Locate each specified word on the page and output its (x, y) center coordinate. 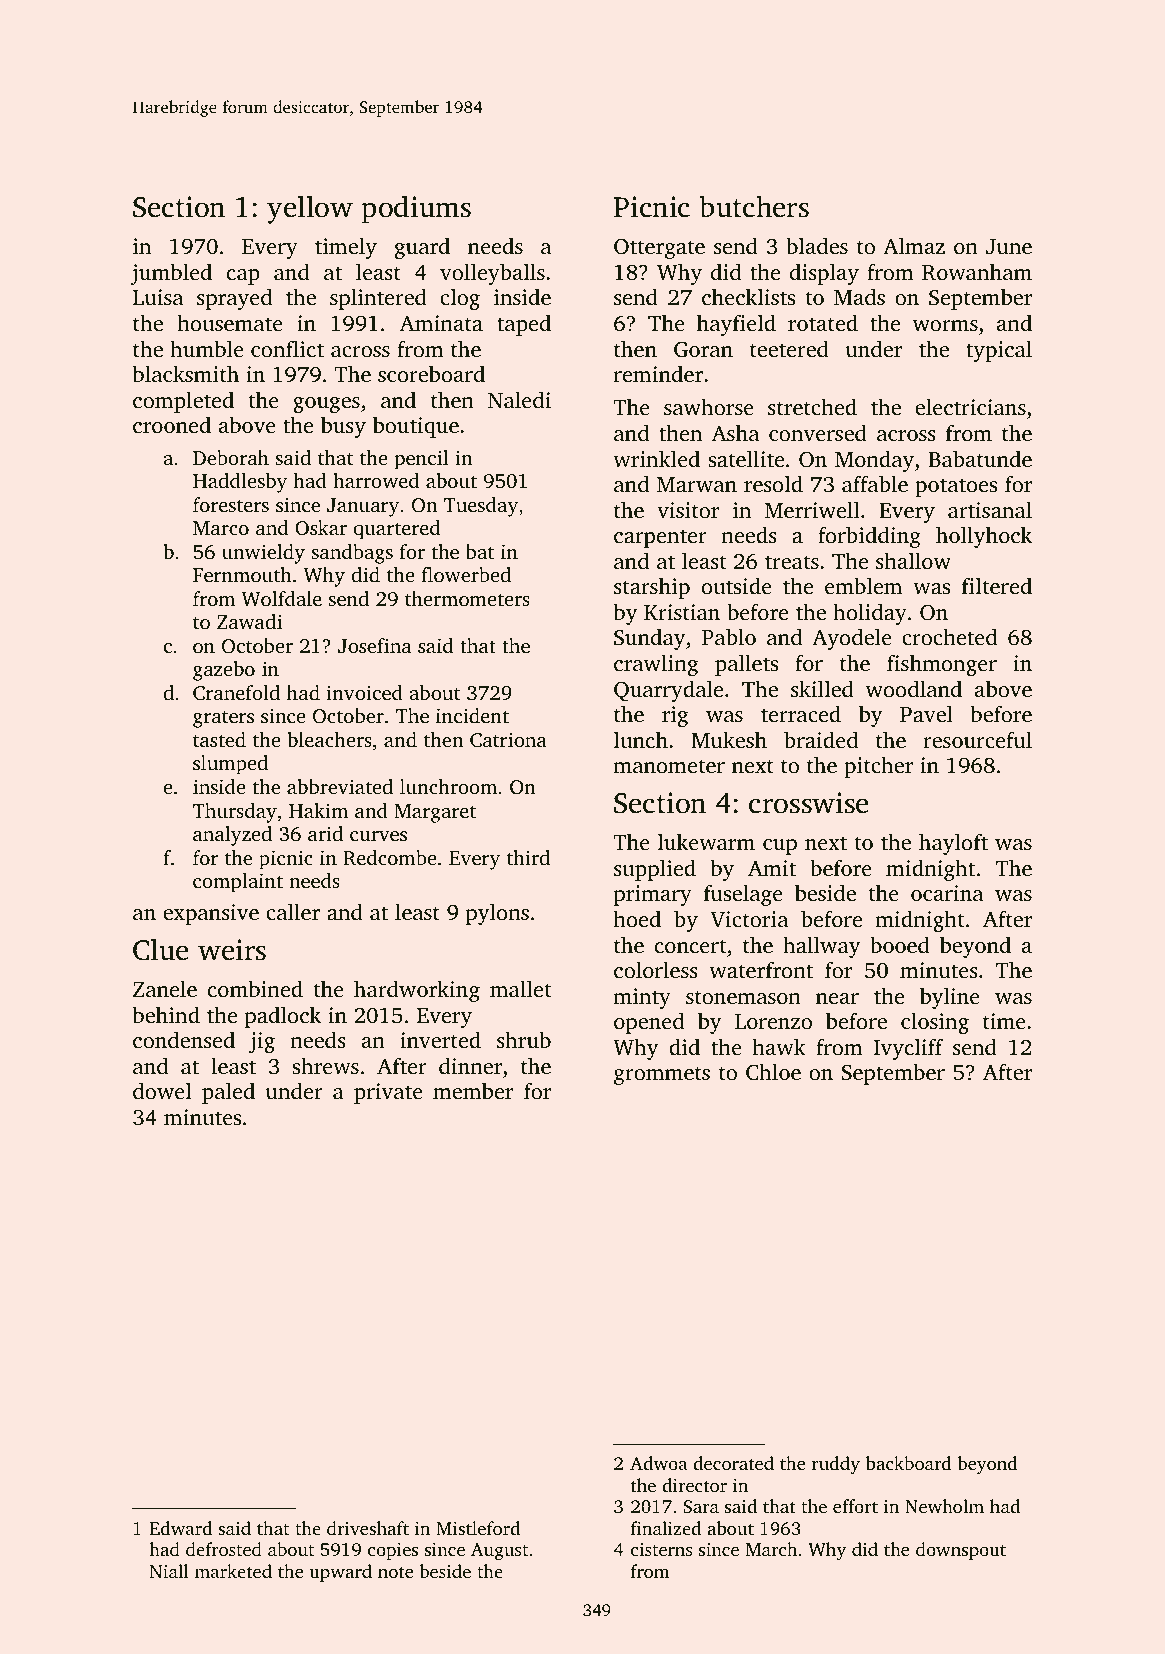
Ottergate (659, 249)
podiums (416, 209)
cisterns (661, 1549)
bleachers (329, 739)
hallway (821, 947)
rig (675, 716)
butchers (754, 206)
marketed (233, 1571)
